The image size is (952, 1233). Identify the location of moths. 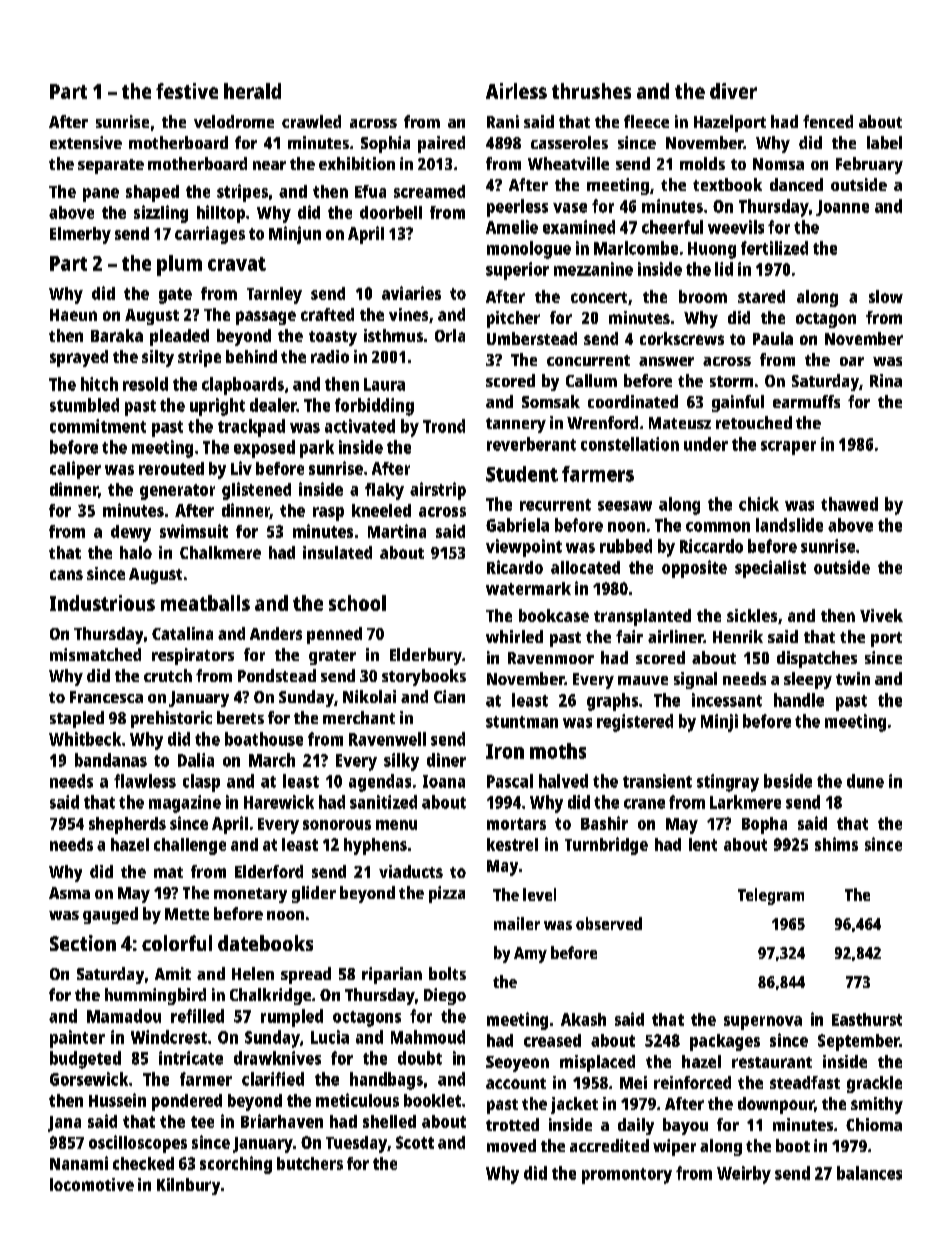
(558, 751).
